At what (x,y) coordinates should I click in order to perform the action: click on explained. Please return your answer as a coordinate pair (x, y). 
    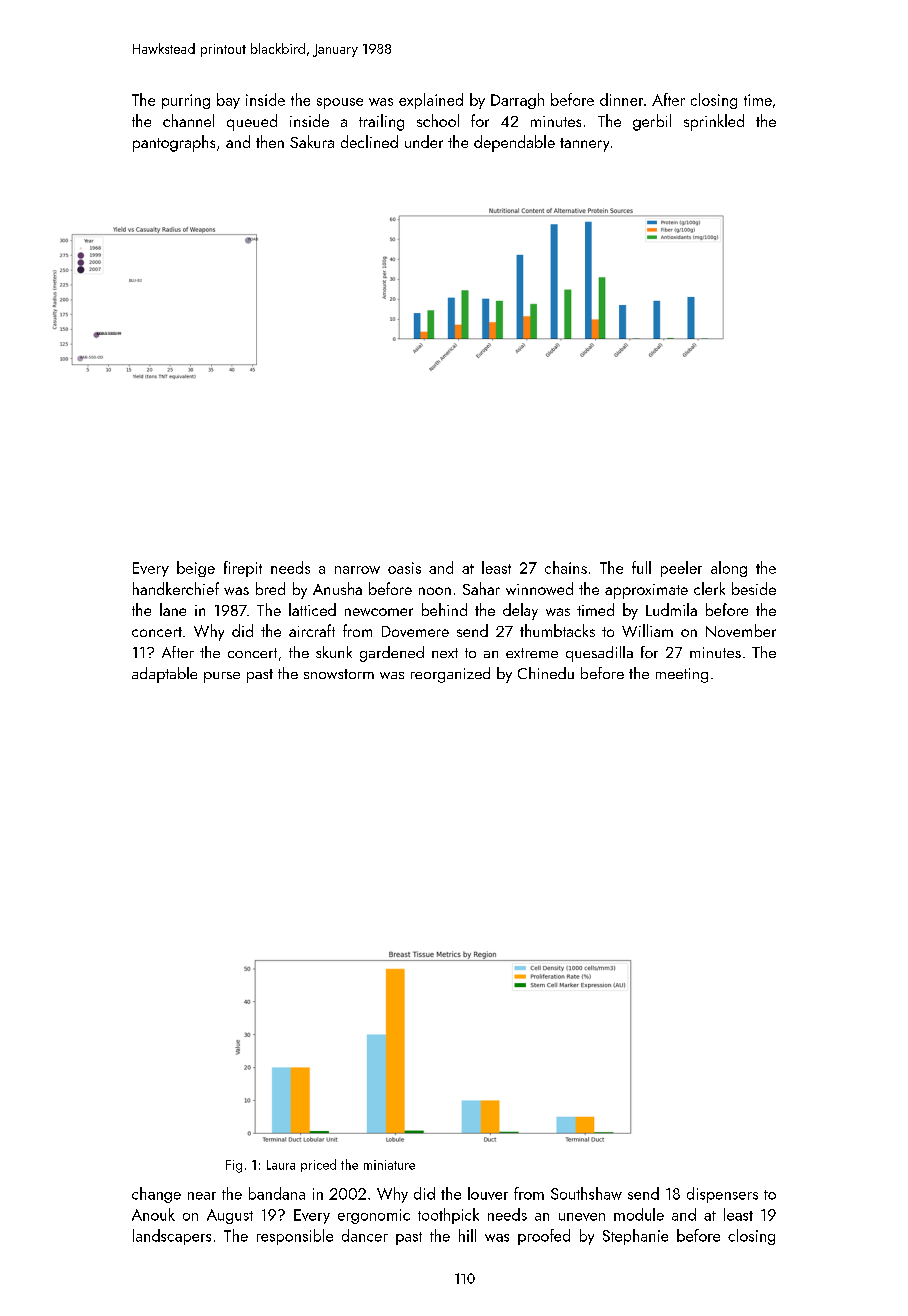
    Looking at the image, I should click on (431, 101).
